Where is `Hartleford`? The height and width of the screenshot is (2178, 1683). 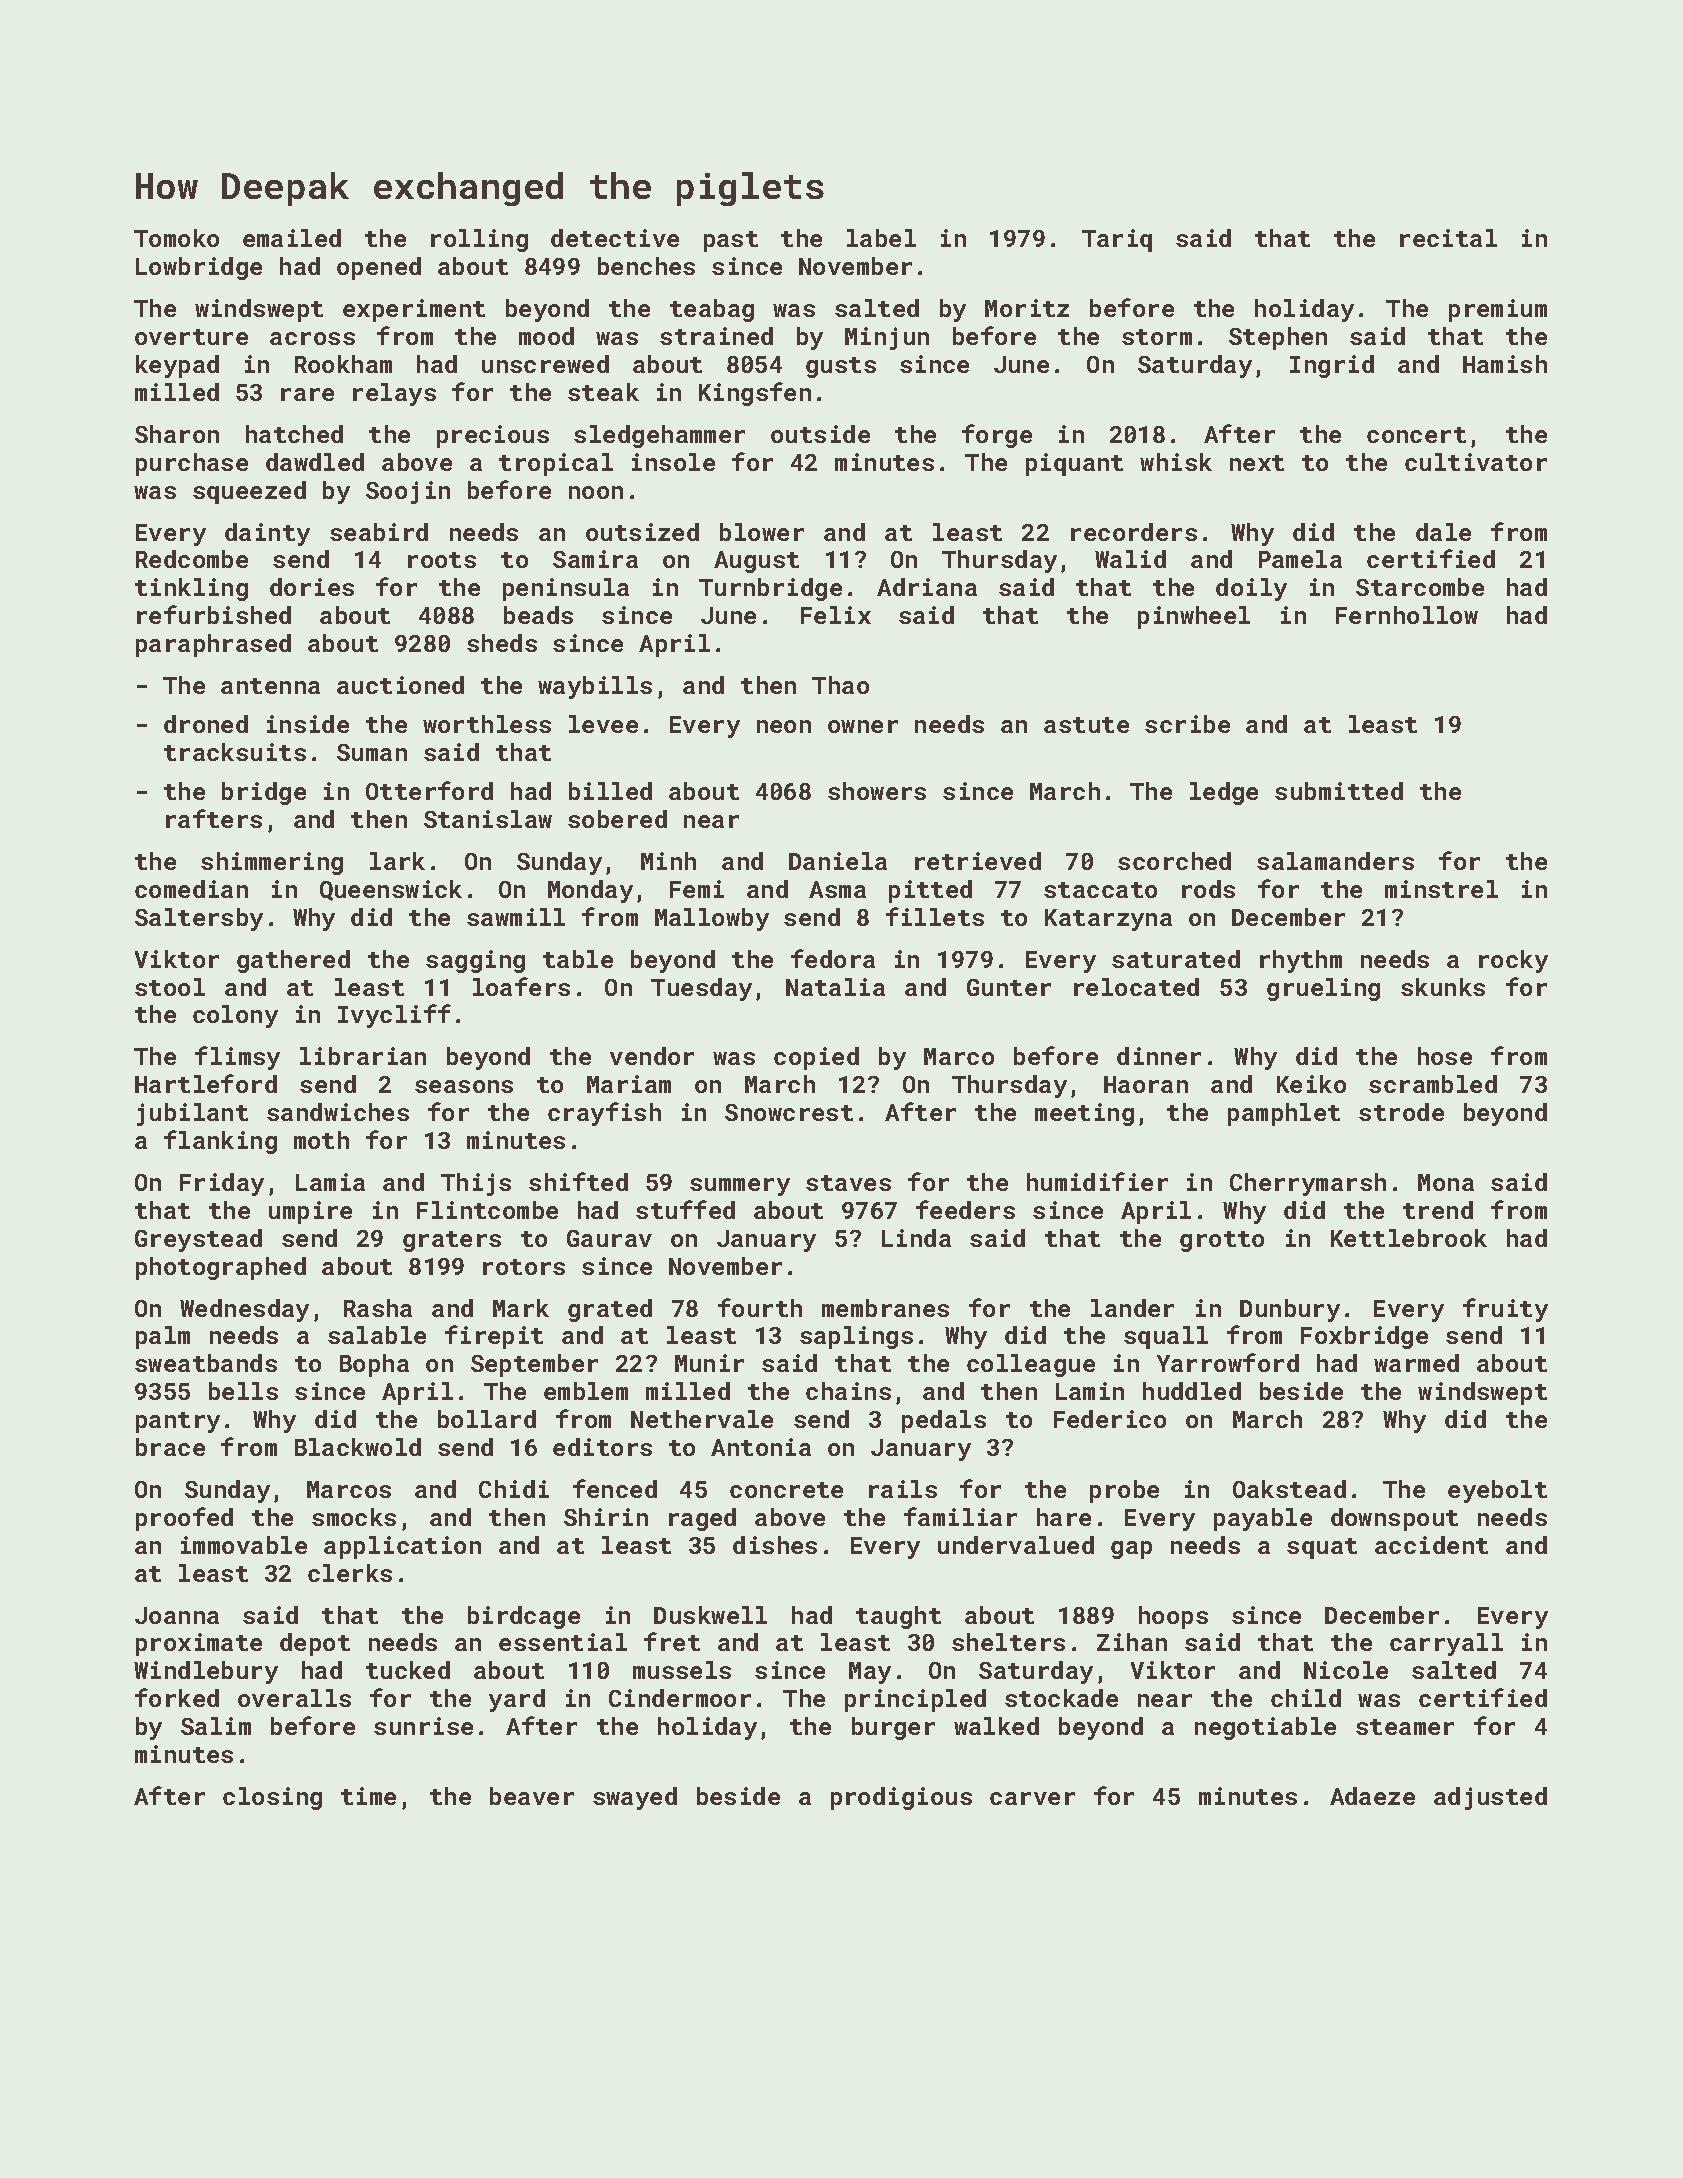
Hartleford is located at coordinates (206, 1083).
